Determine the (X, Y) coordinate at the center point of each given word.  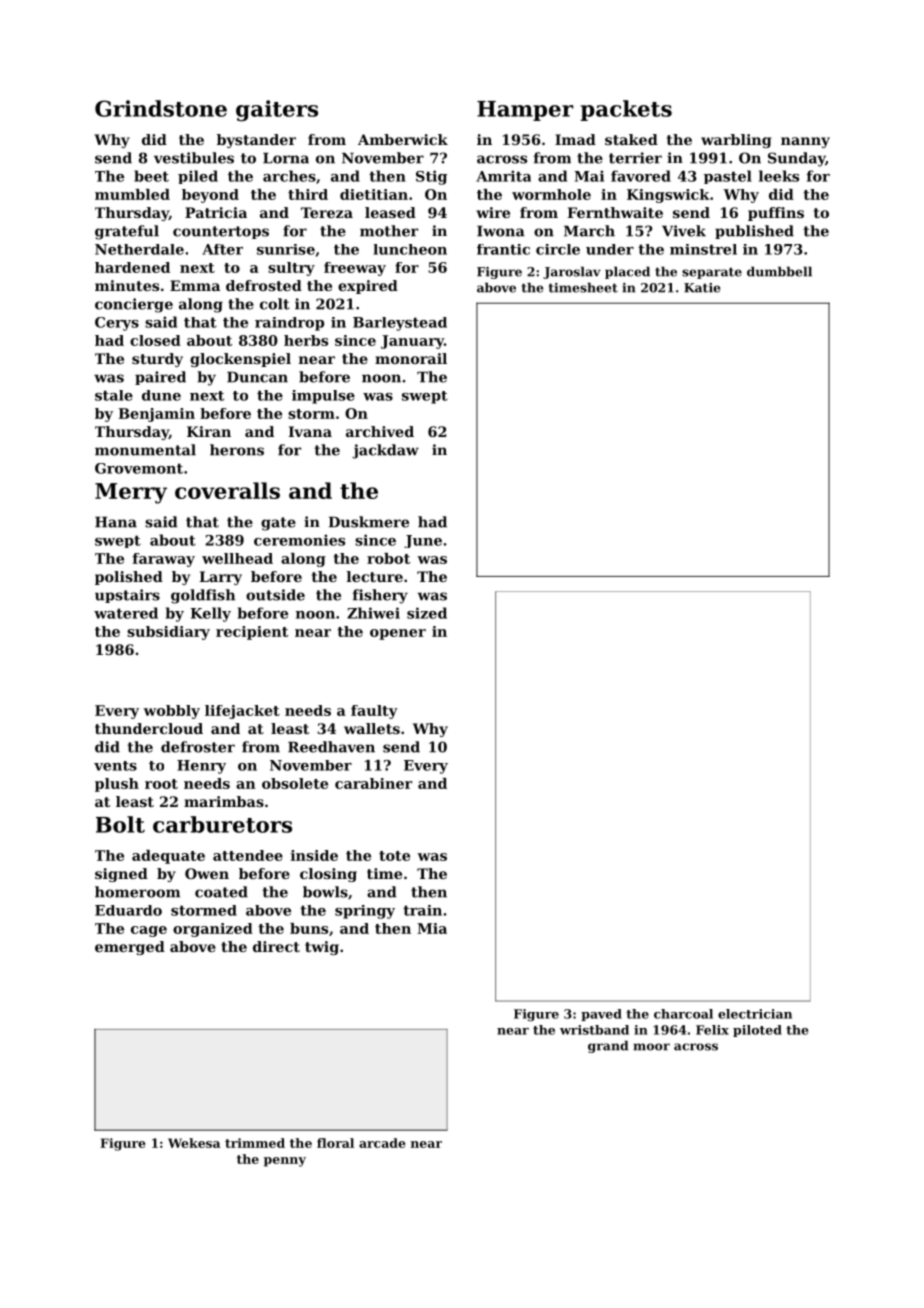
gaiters (277, 110)
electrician (755, 1014)
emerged (130, 948)
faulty (374, 712)
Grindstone (161, 108)
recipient (252, 633)
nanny (805, 142)
